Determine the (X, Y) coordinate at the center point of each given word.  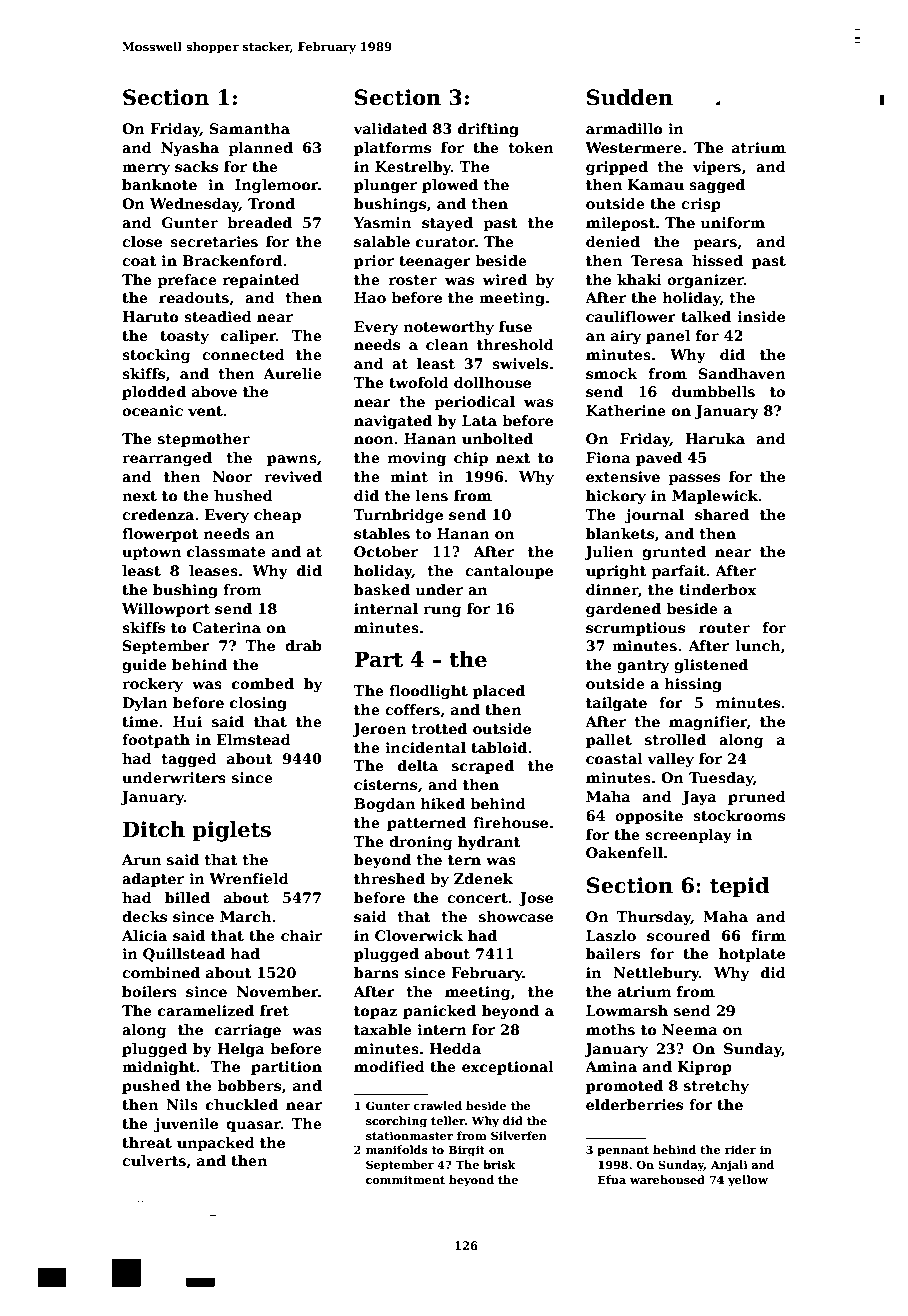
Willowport (166, 610)
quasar (253, 1126)
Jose (536, 899)
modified (389, 1066)
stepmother (204, 440)
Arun (141, 859)
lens (432, 495)
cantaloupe (509, 572)
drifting (488, 130)
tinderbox (718, 589)
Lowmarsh (627, 1010)
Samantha (250, 128)
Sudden (630, 97)
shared (722, 514)
